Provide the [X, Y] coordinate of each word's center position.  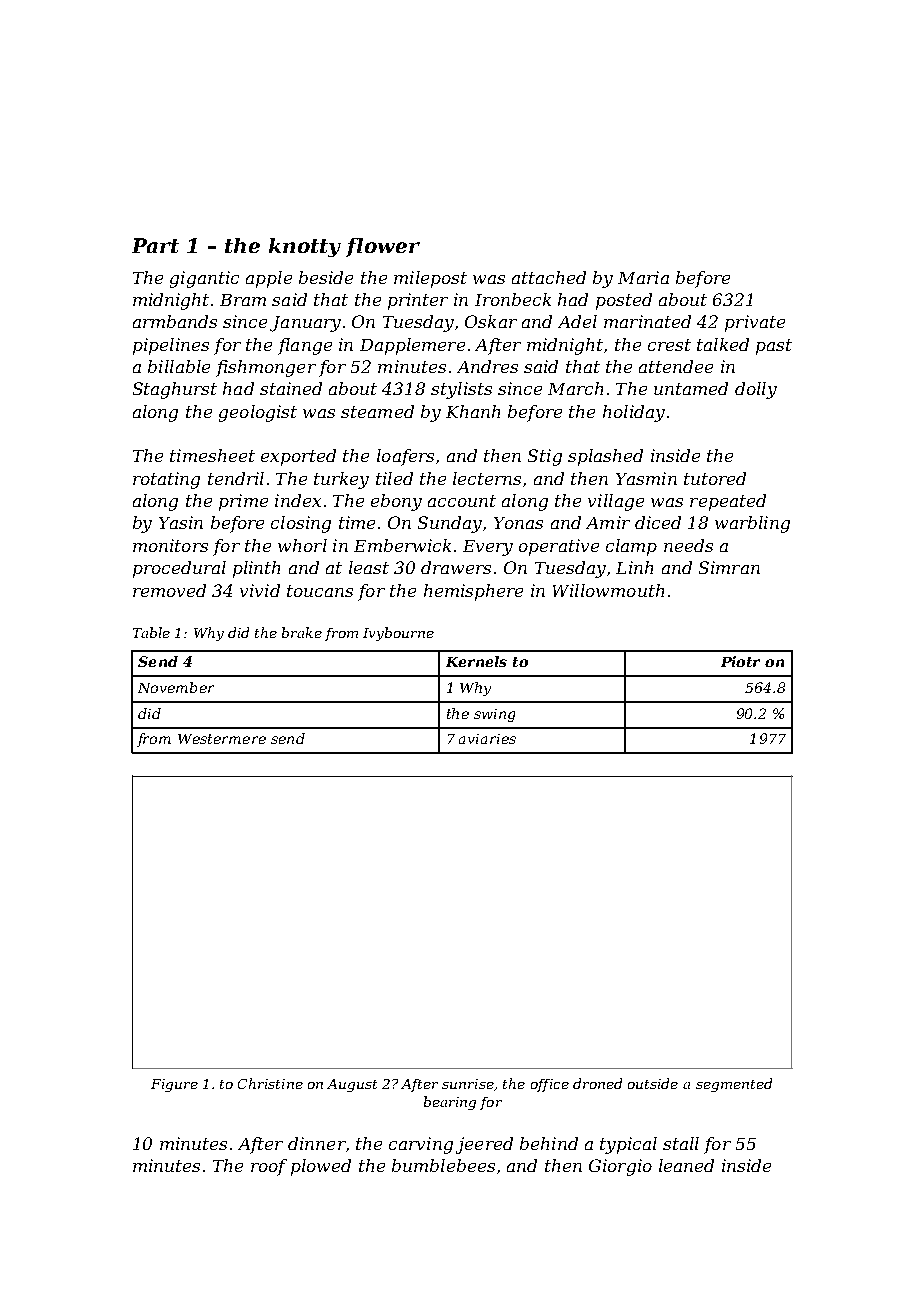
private [755, 323]
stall [681, 1143]
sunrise [468, 1084]
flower [383, 247]
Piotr [740, 661]
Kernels [476, 661]
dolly [756, 390]
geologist [258, 413]
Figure [174, 1085]
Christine [270, 1083]
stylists [461, 390]
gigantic [204, 279]
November [176, 687]
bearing [450, 1103]
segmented [734, 1085]
